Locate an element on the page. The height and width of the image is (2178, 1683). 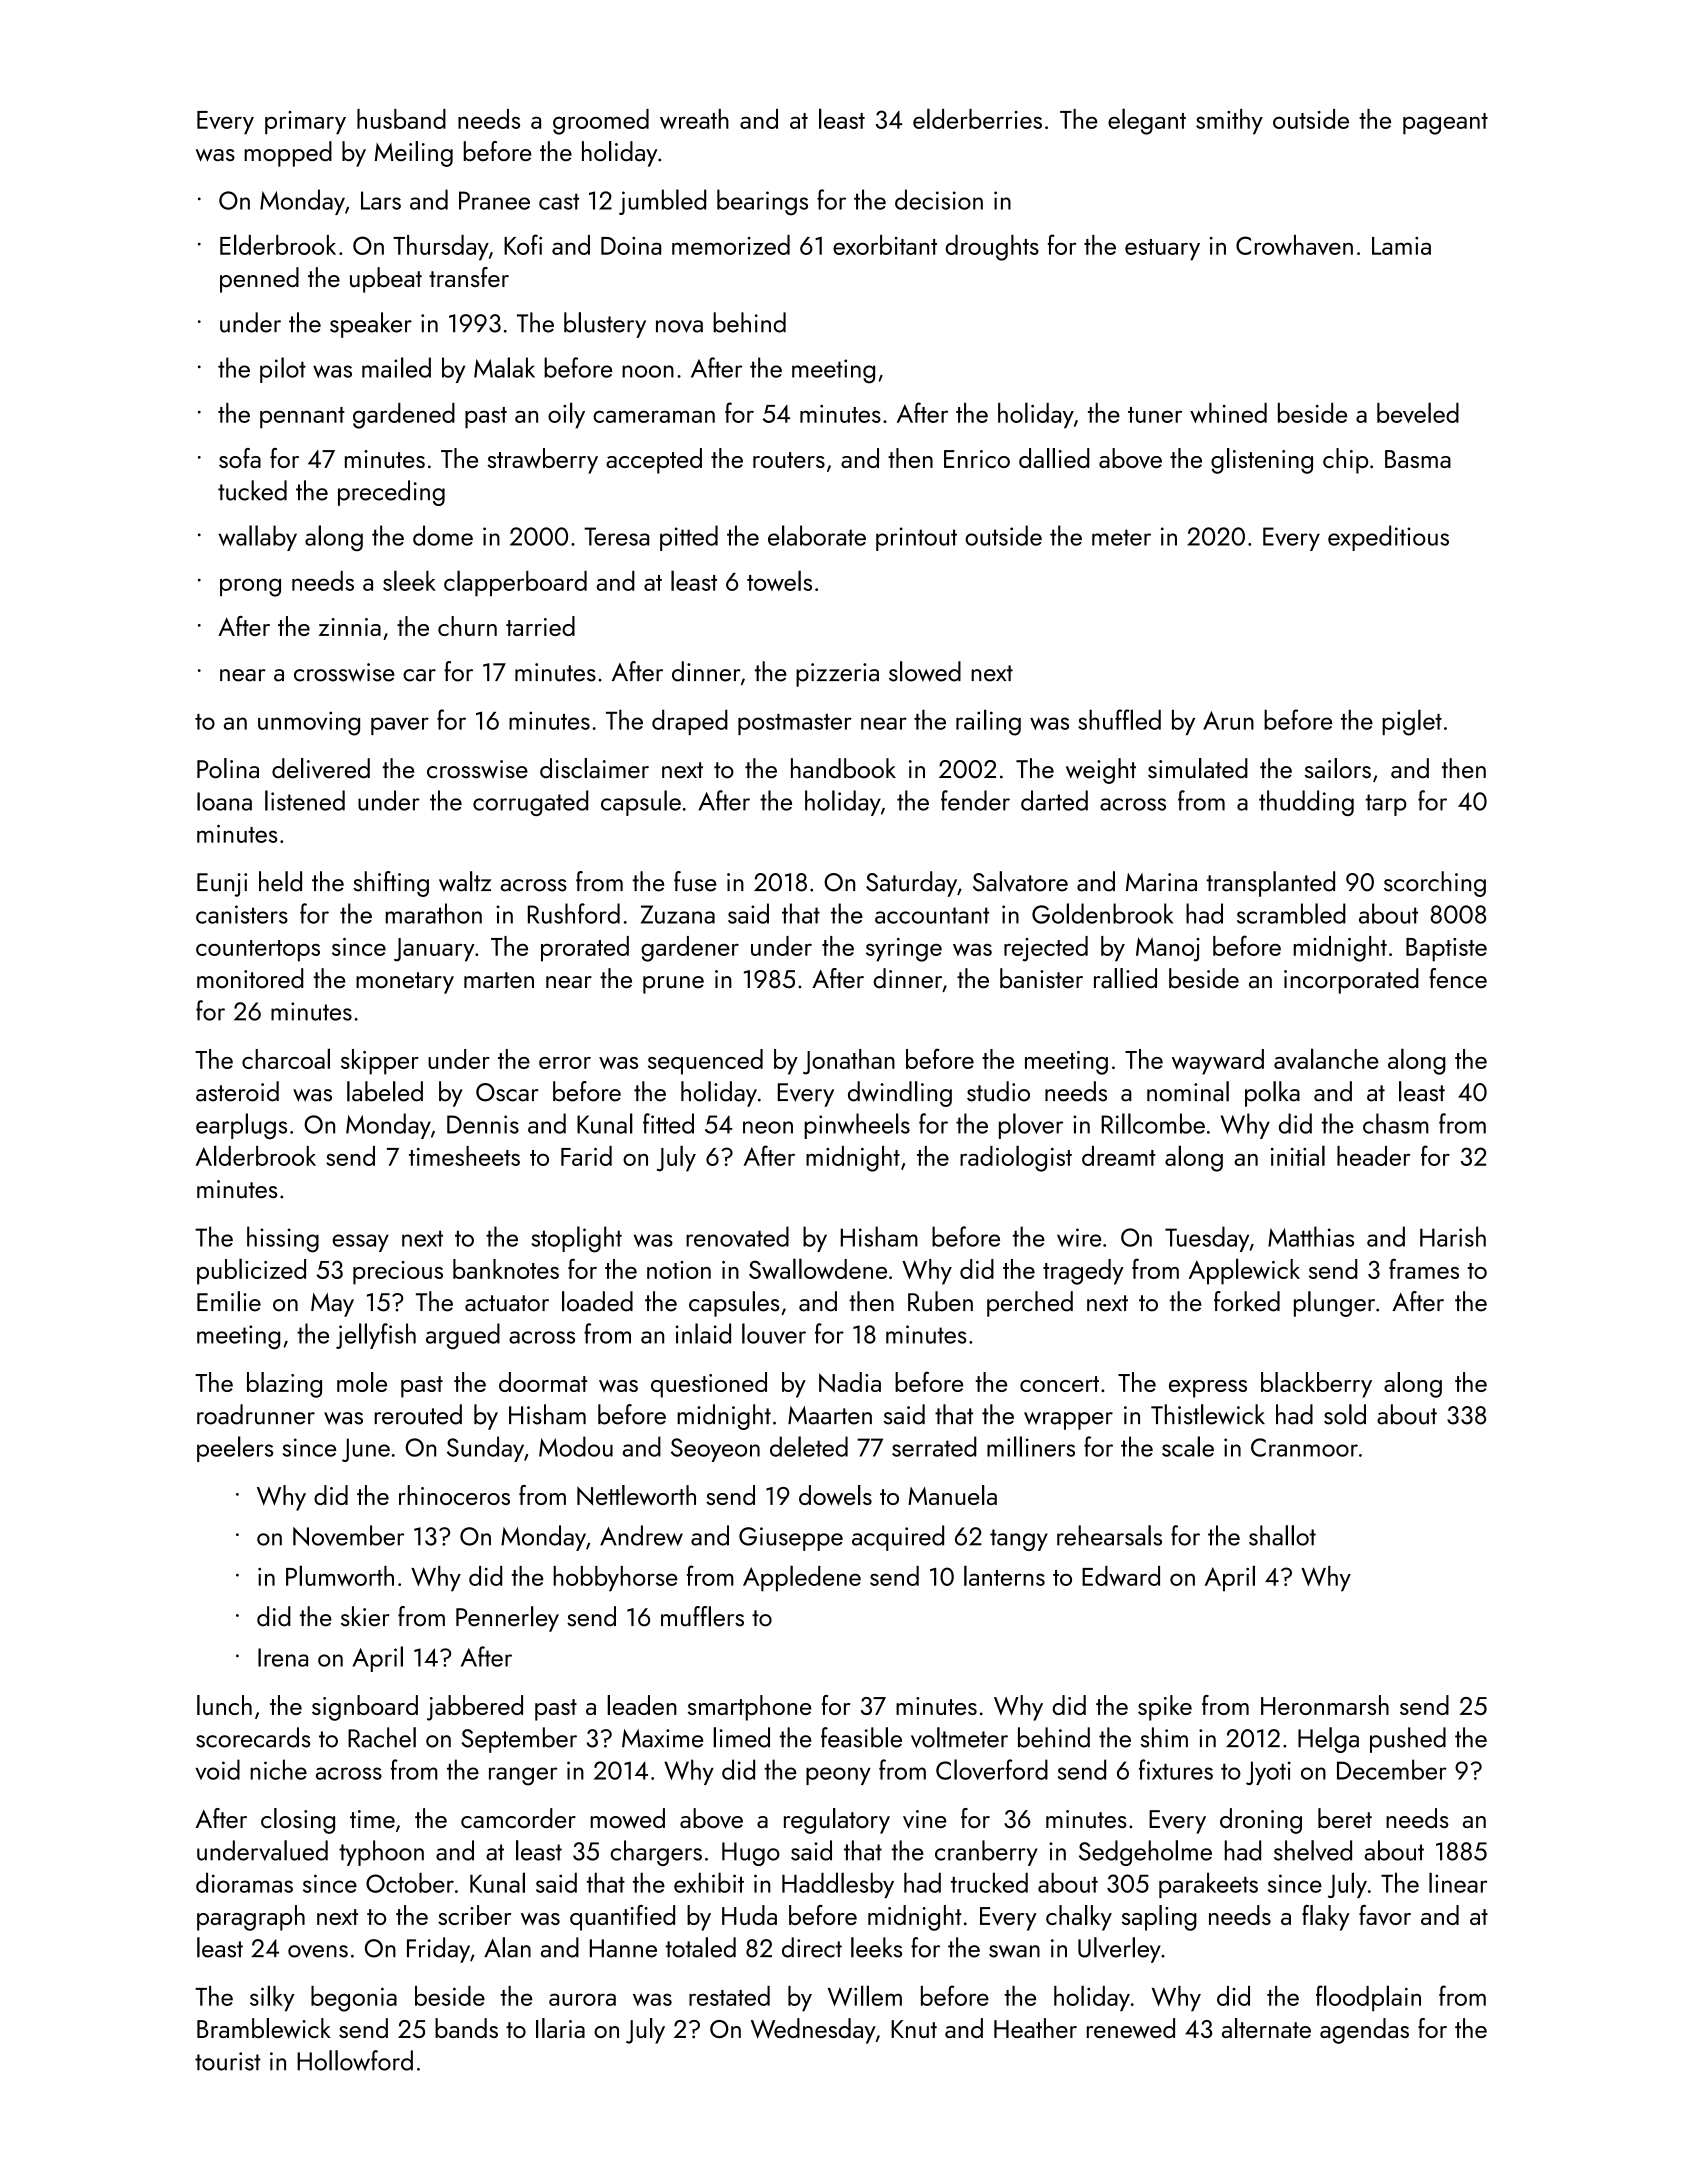
neon is located at coordinates (768, 1127).
